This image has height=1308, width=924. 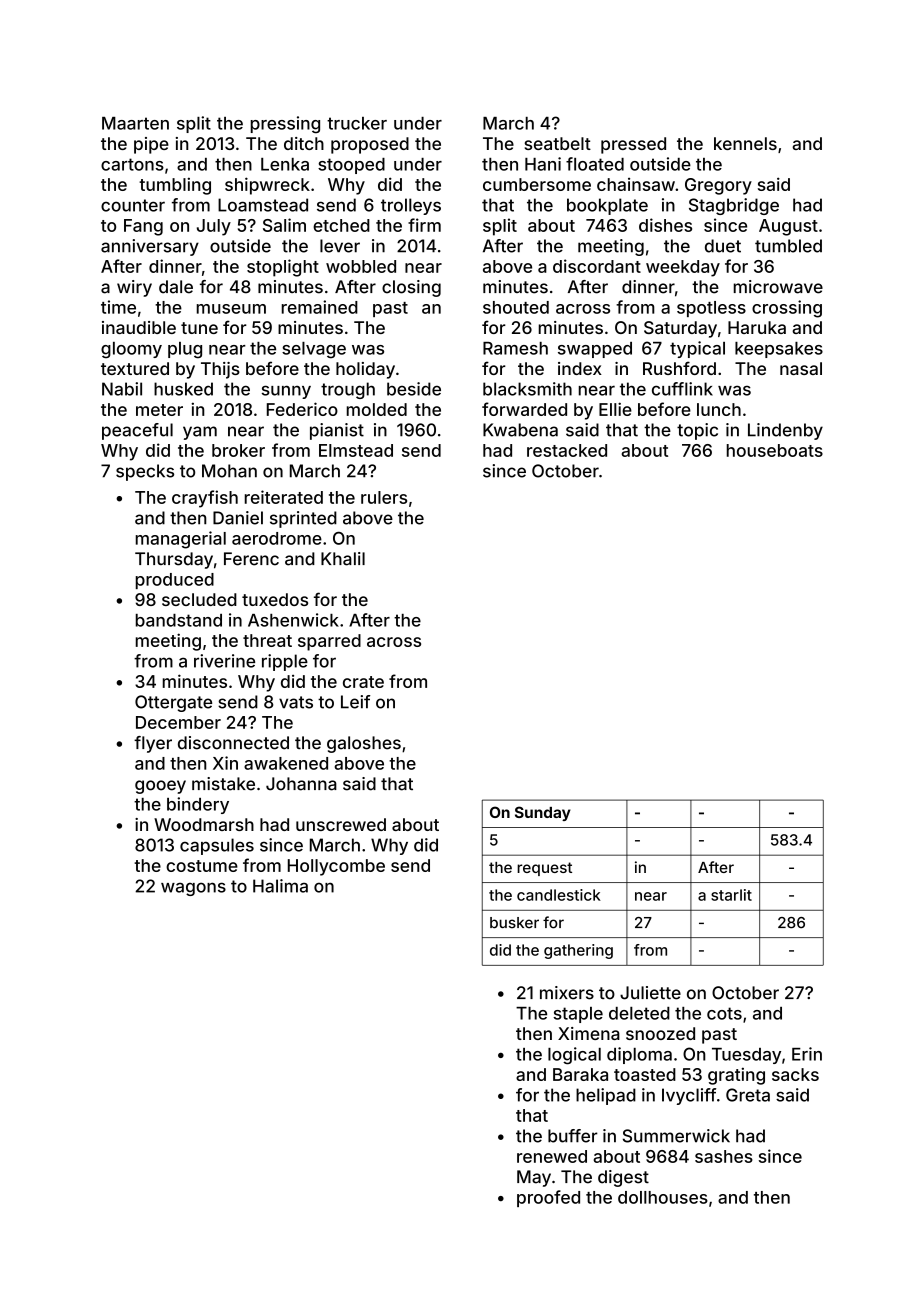 I want to click on May, so click(x=534, y=1178).
